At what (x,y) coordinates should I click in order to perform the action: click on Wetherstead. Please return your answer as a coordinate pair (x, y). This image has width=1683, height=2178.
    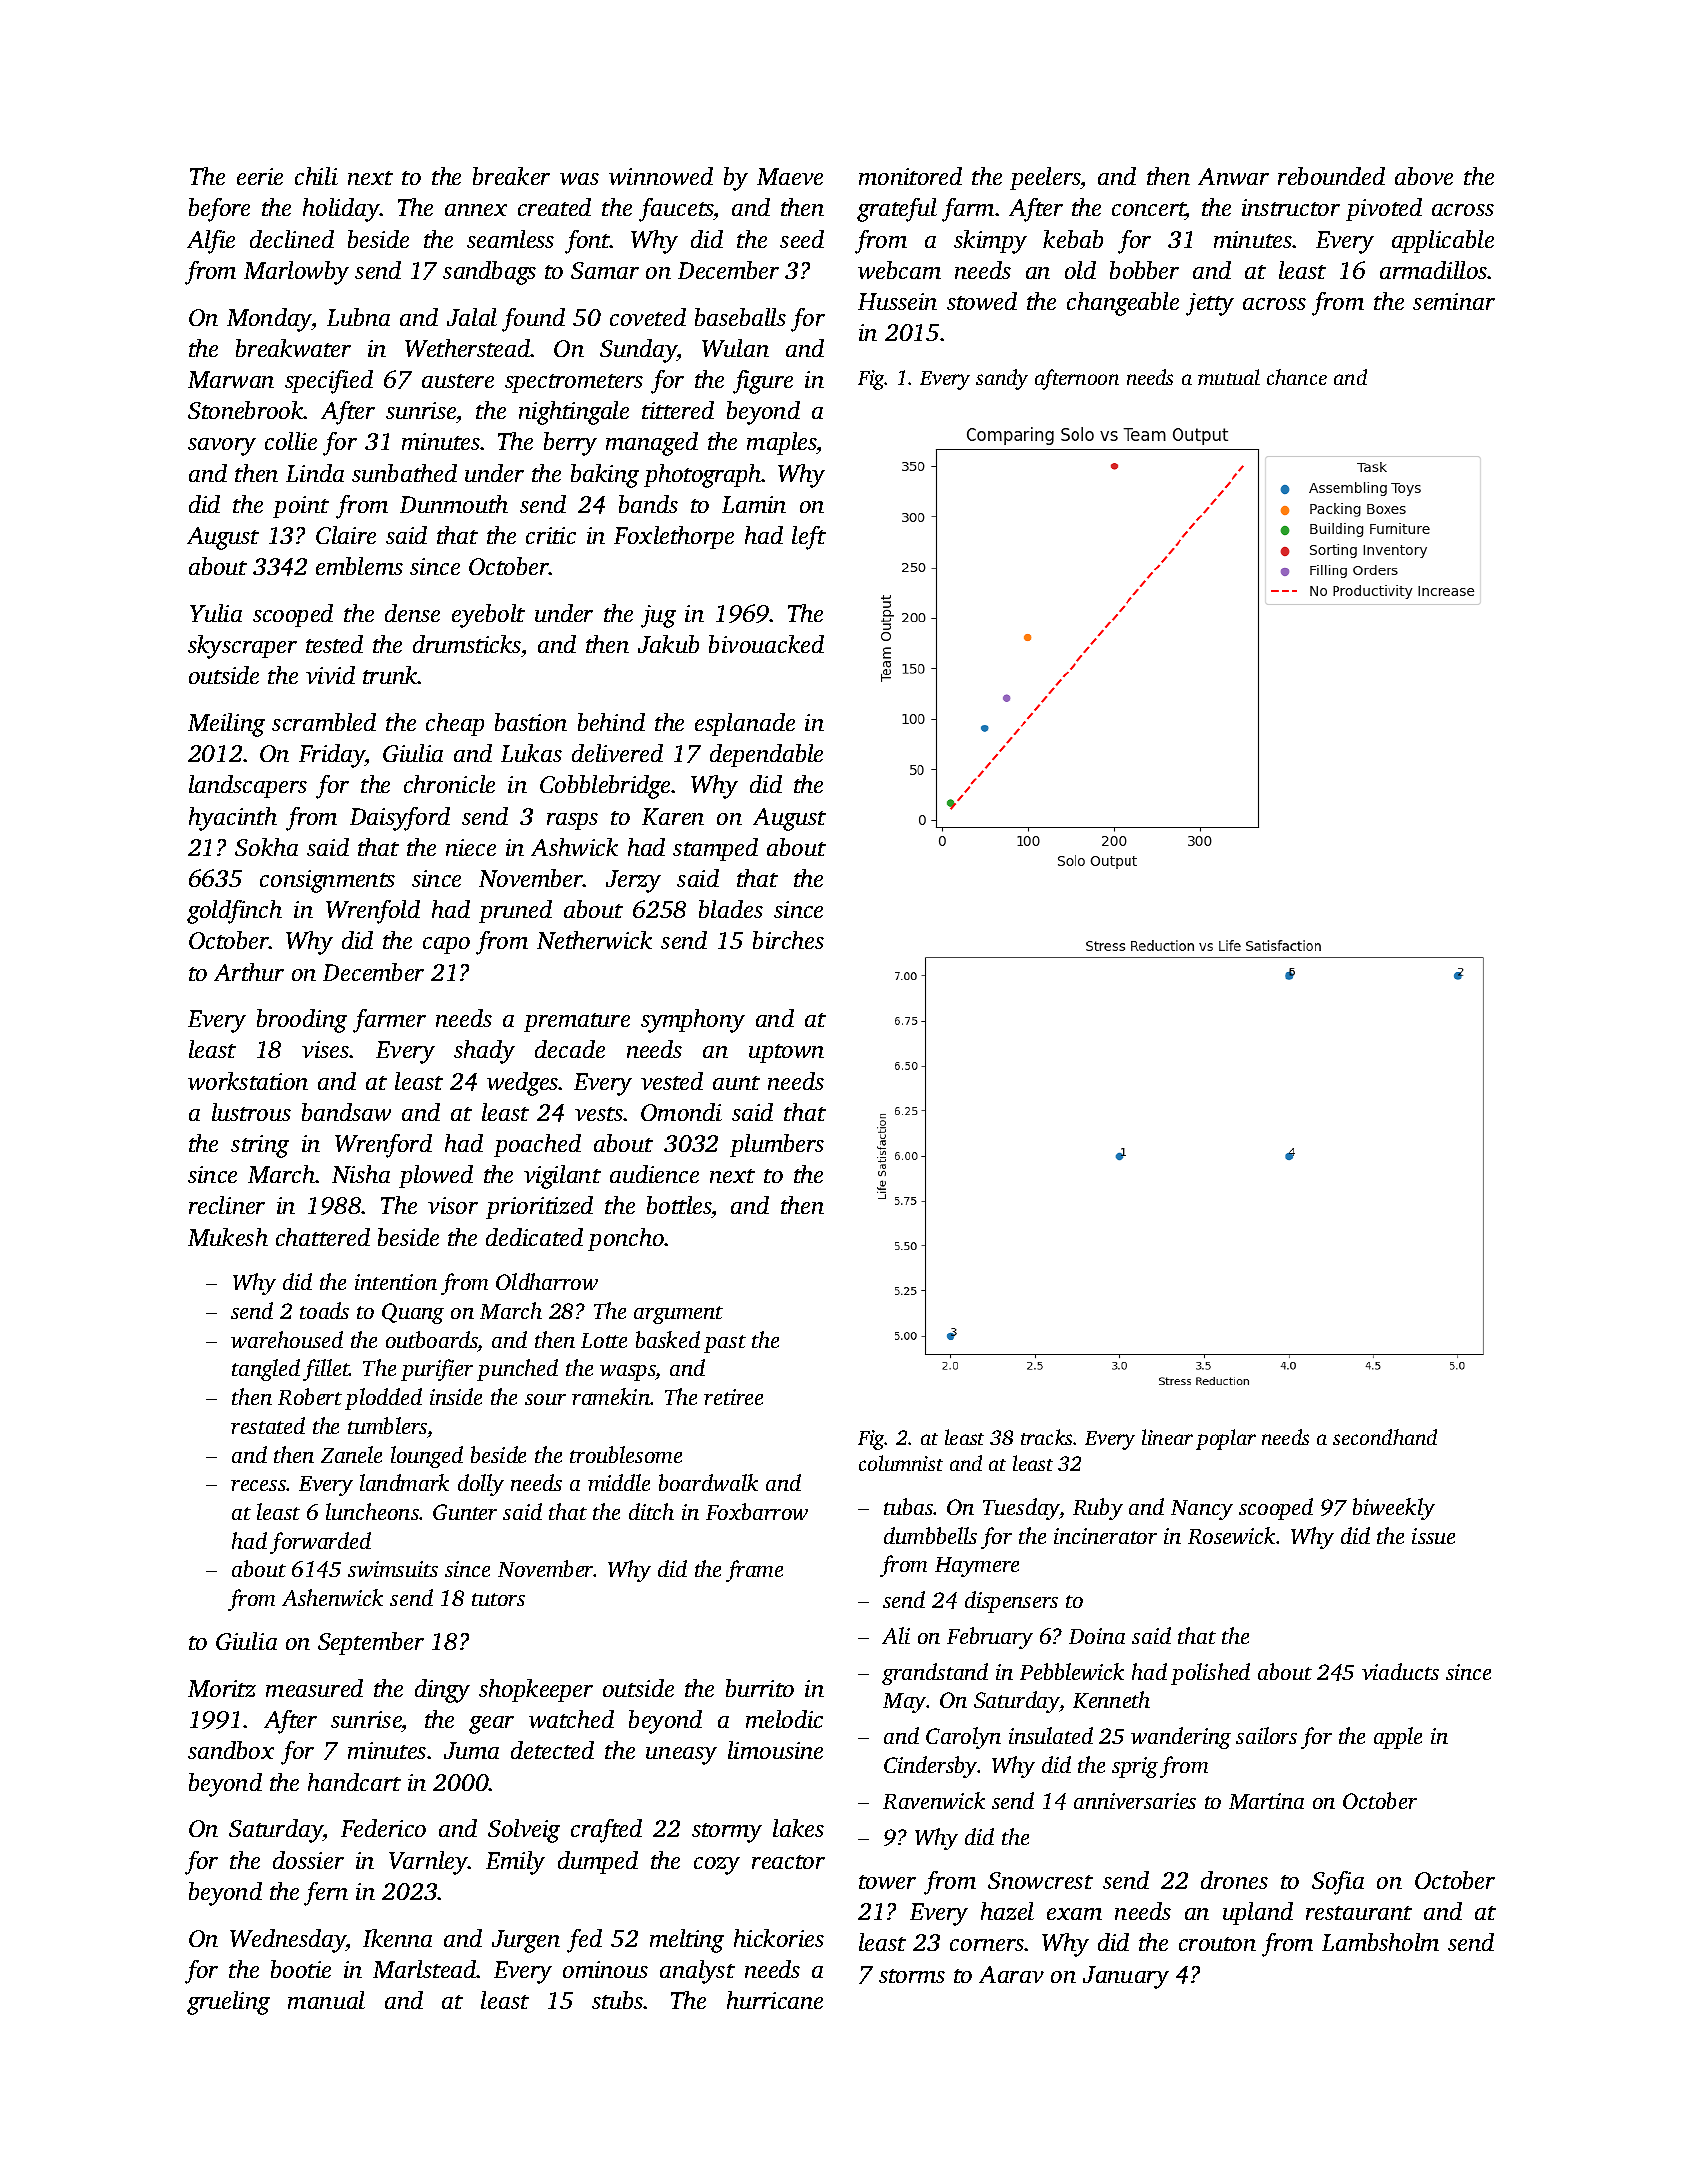
    Looking at the image, I should click on (468, 348).
